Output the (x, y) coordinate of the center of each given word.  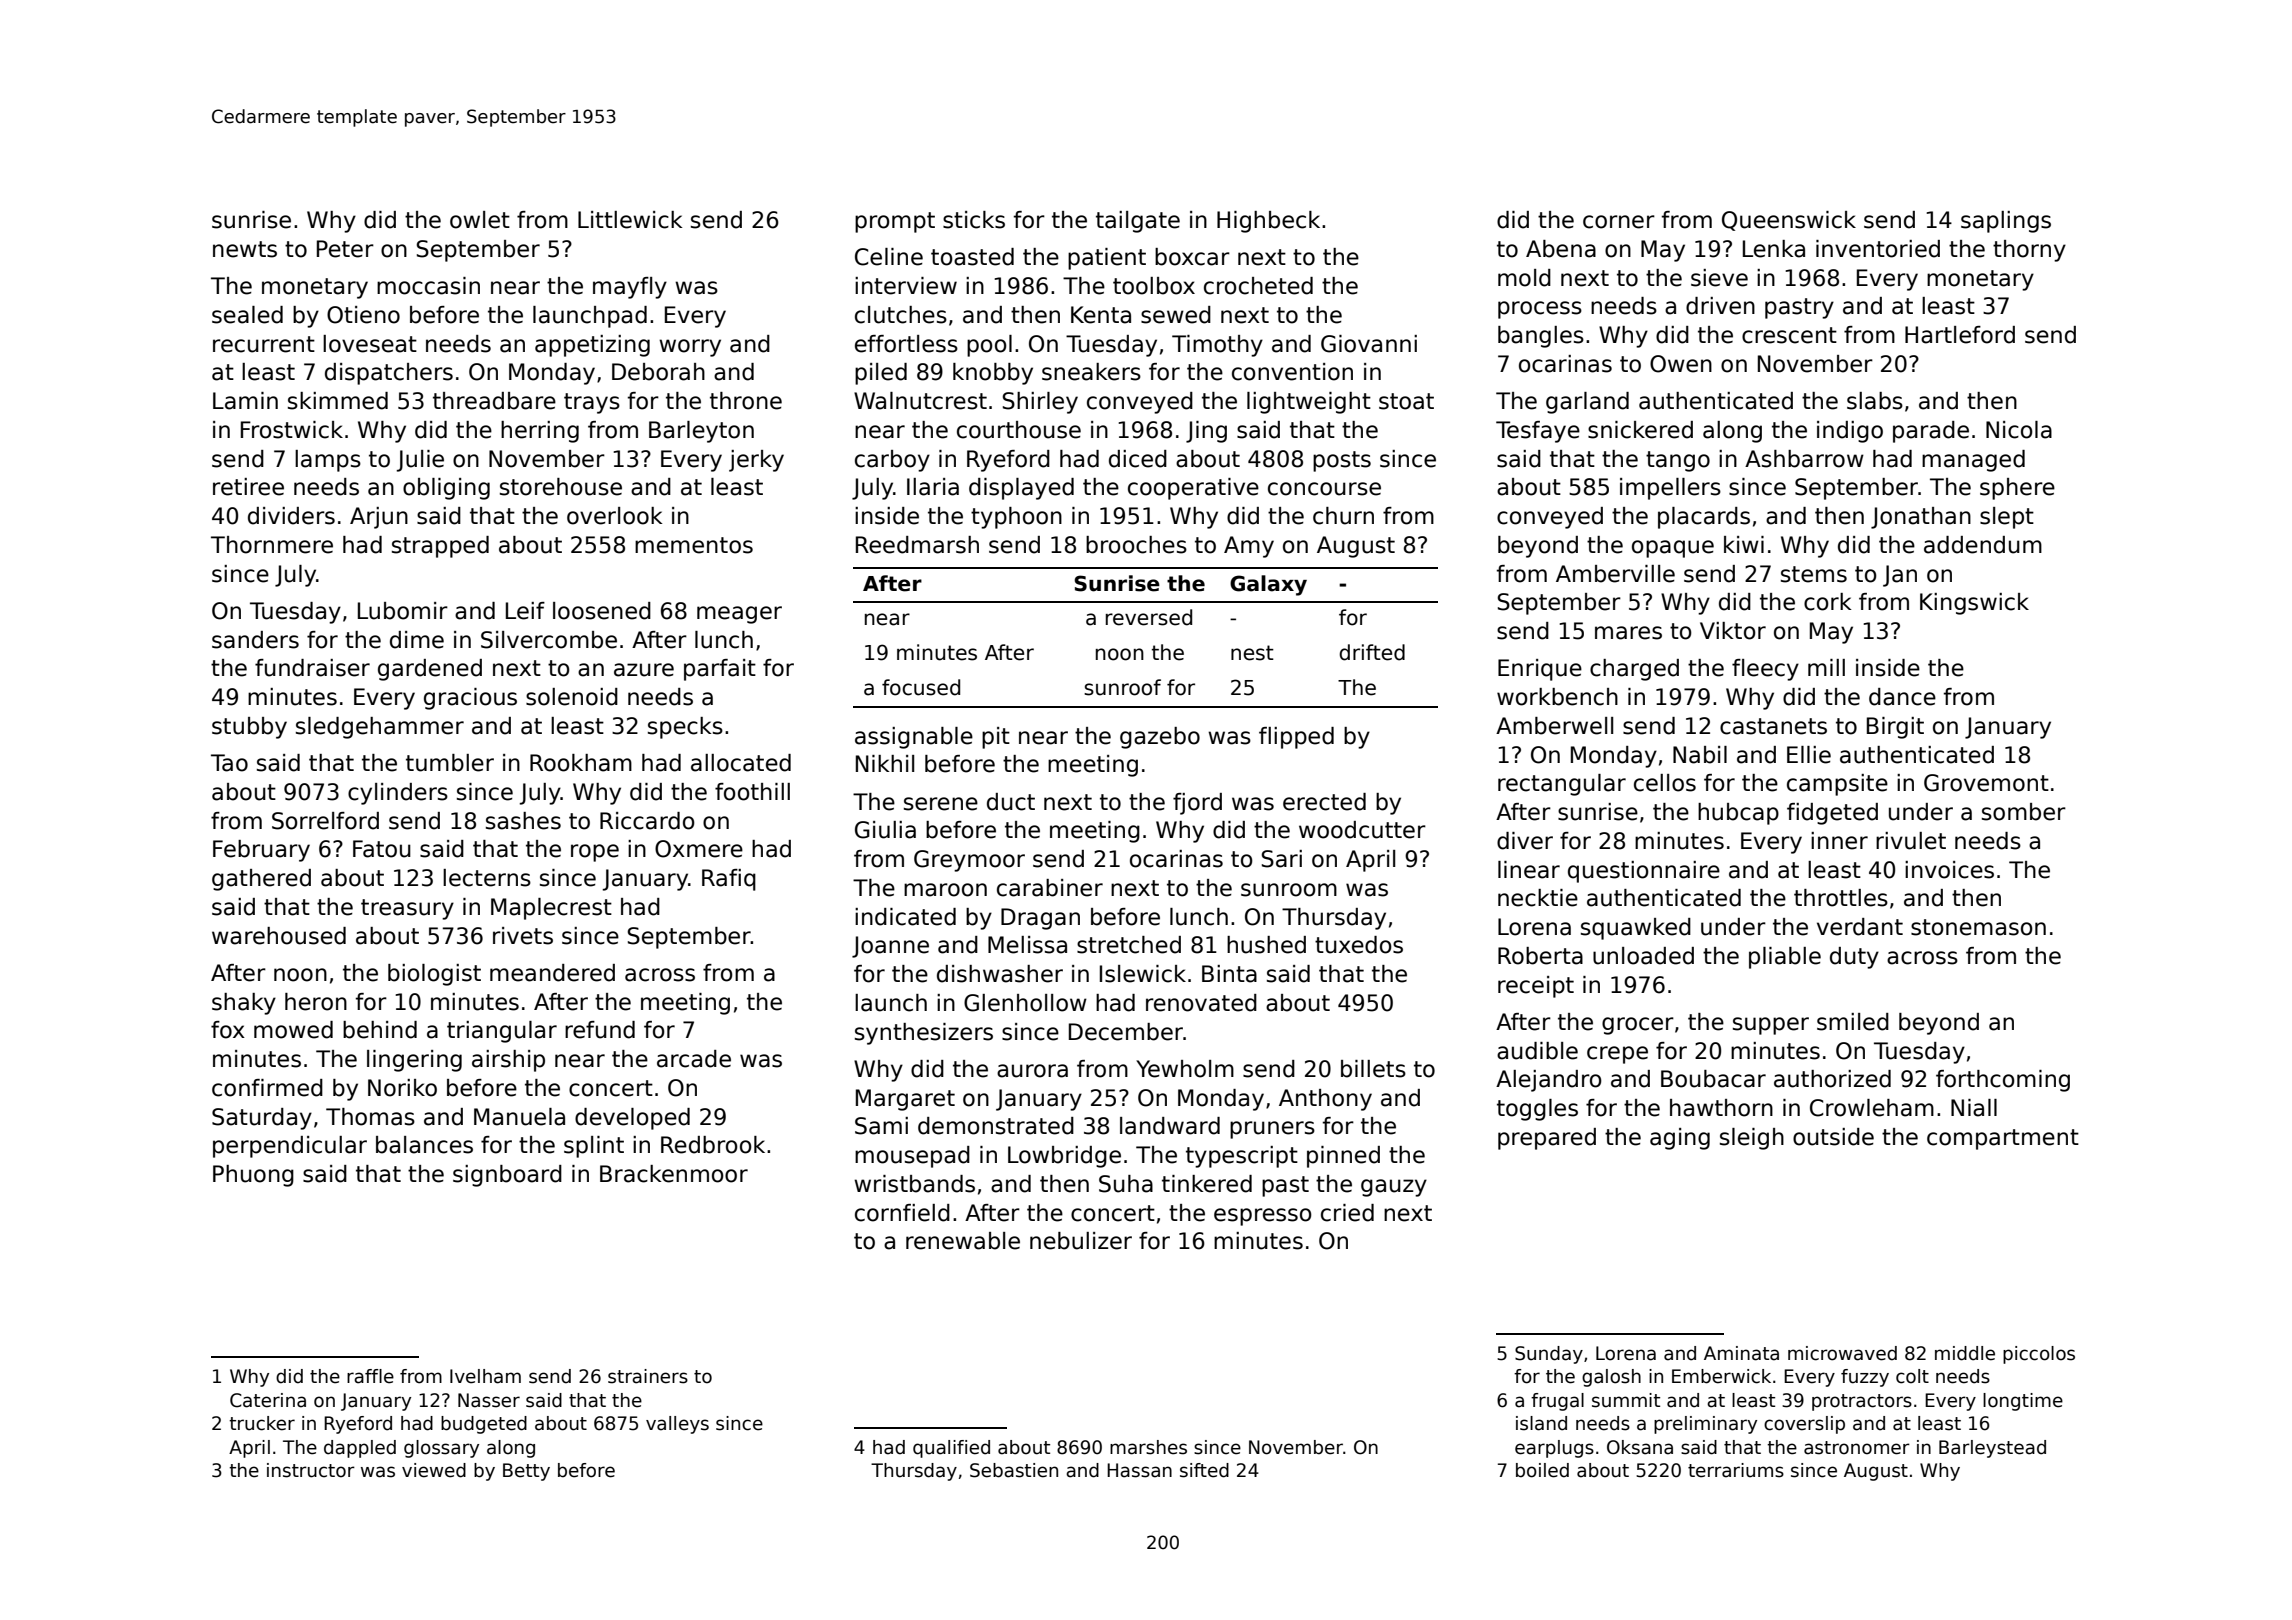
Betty (526, 1472)
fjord (1197, 804)
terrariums (1736, 1470)
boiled (1542, 1470)
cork (1827, 602)
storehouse (561, 487)
